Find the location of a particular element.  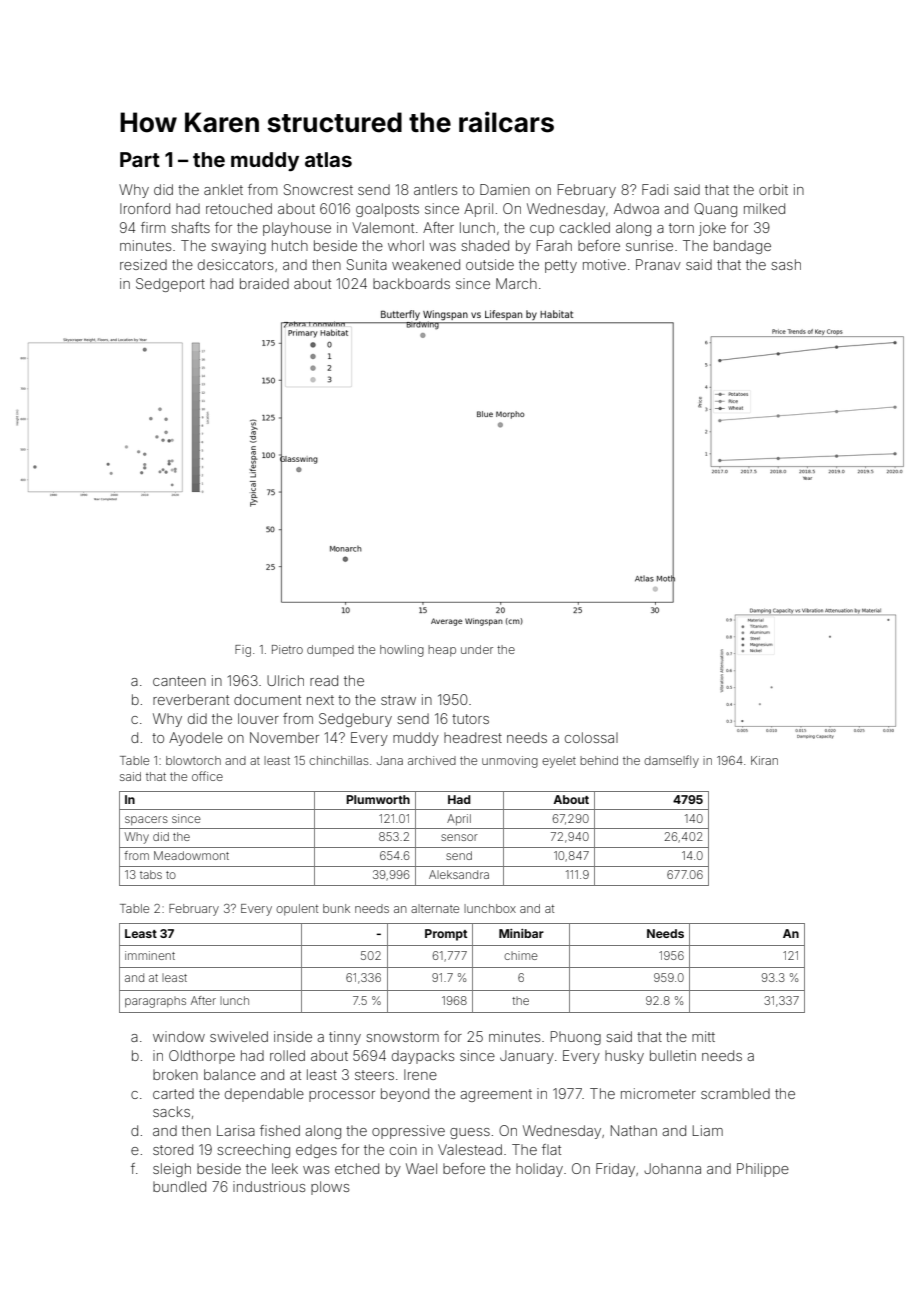

imminent is located at coordinates (150, 955).
